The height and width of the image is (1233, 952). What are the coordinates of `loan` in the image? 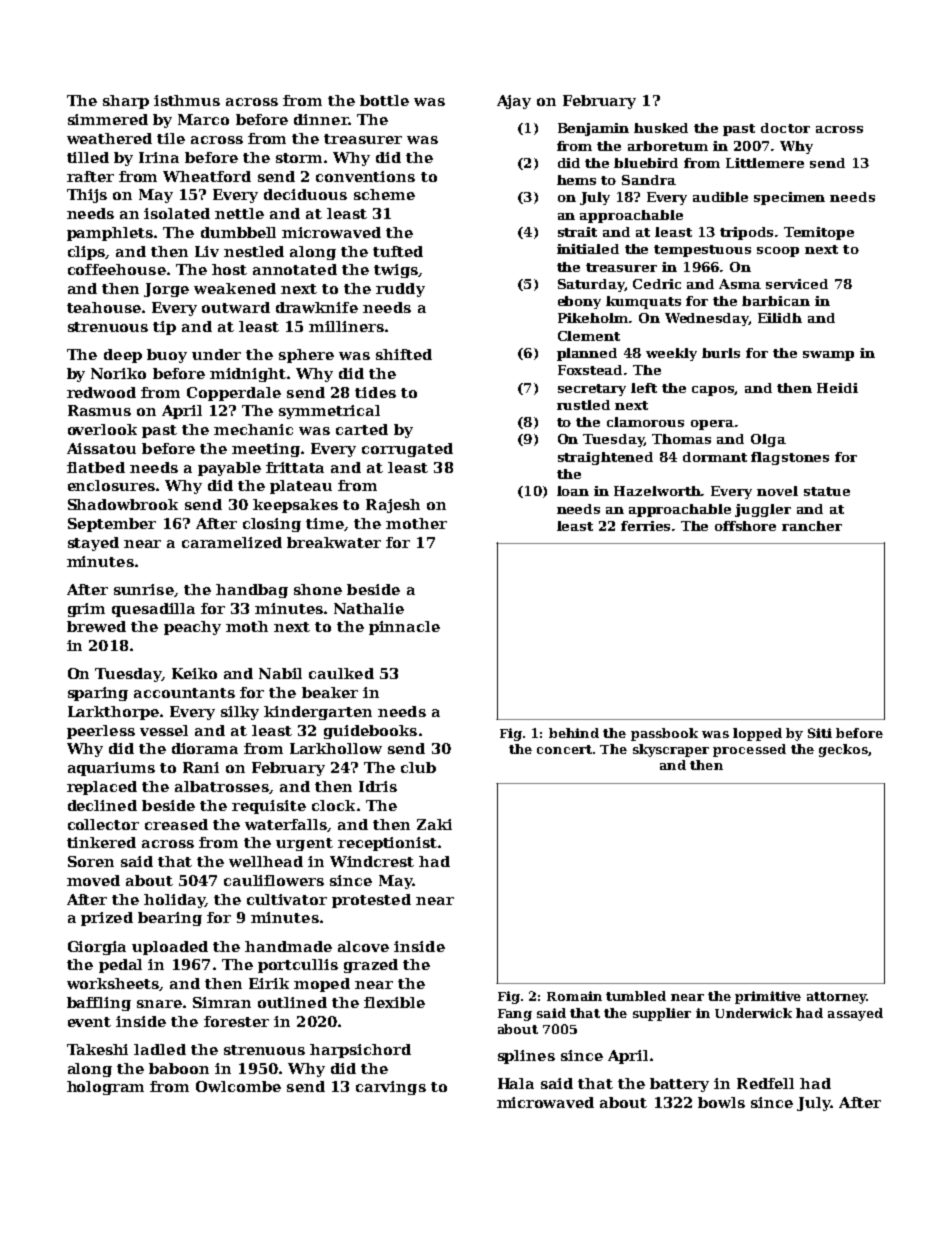 It's located at (573, 491).
